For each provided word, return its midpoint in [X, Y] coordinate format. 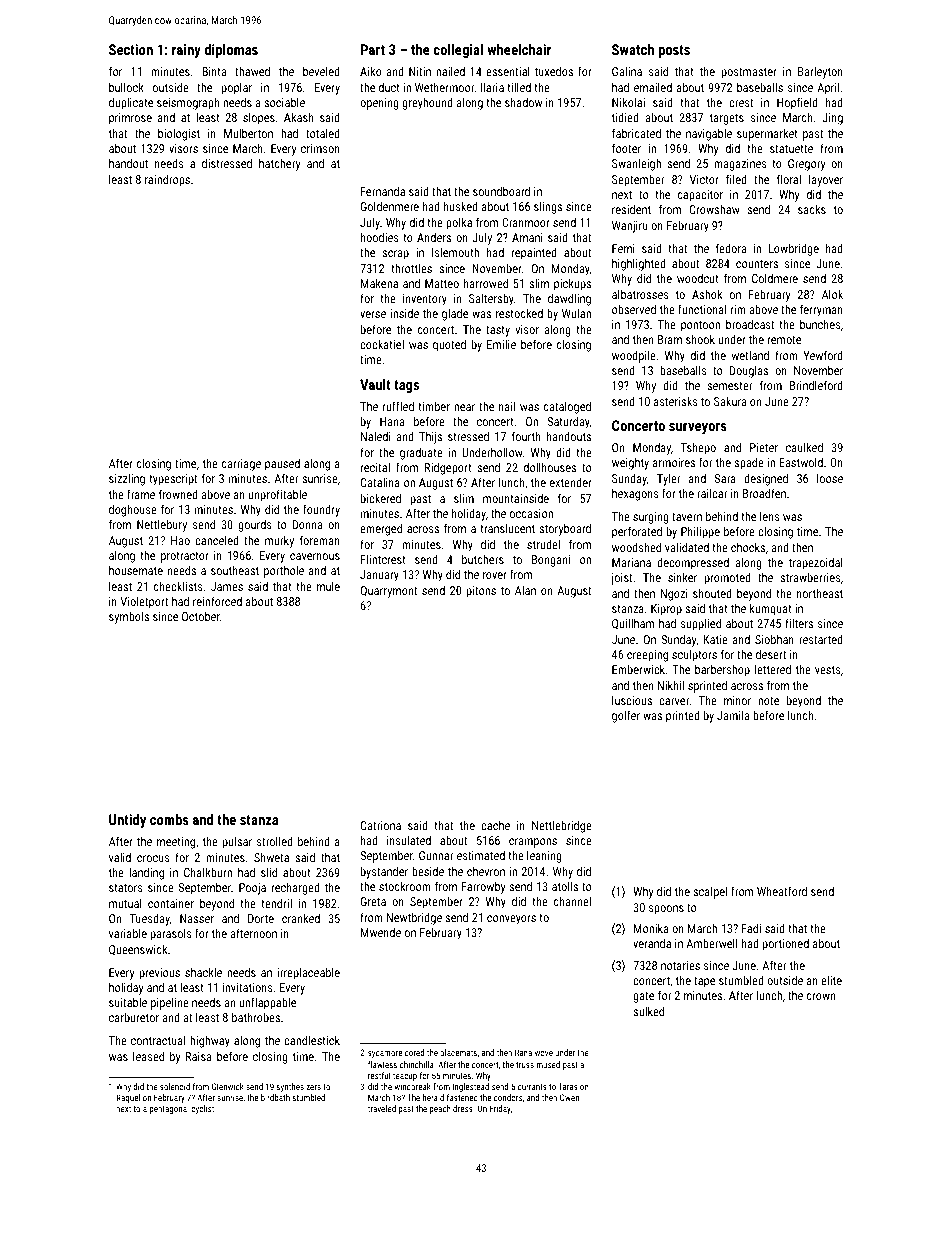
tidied [625, 117]
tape [704, 982]
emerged [381, 529]
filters [799, 623]
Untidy [127, 821]
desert [771, 654]
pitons [481, 592]
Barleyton [820, 73]
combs [169, 819]
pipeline [170, 1003]
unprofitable [278, 495]
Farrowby [483, 888]
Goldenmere [390, 206]
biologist [179, 135]
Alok [832, 294]
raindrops [167, 180]
